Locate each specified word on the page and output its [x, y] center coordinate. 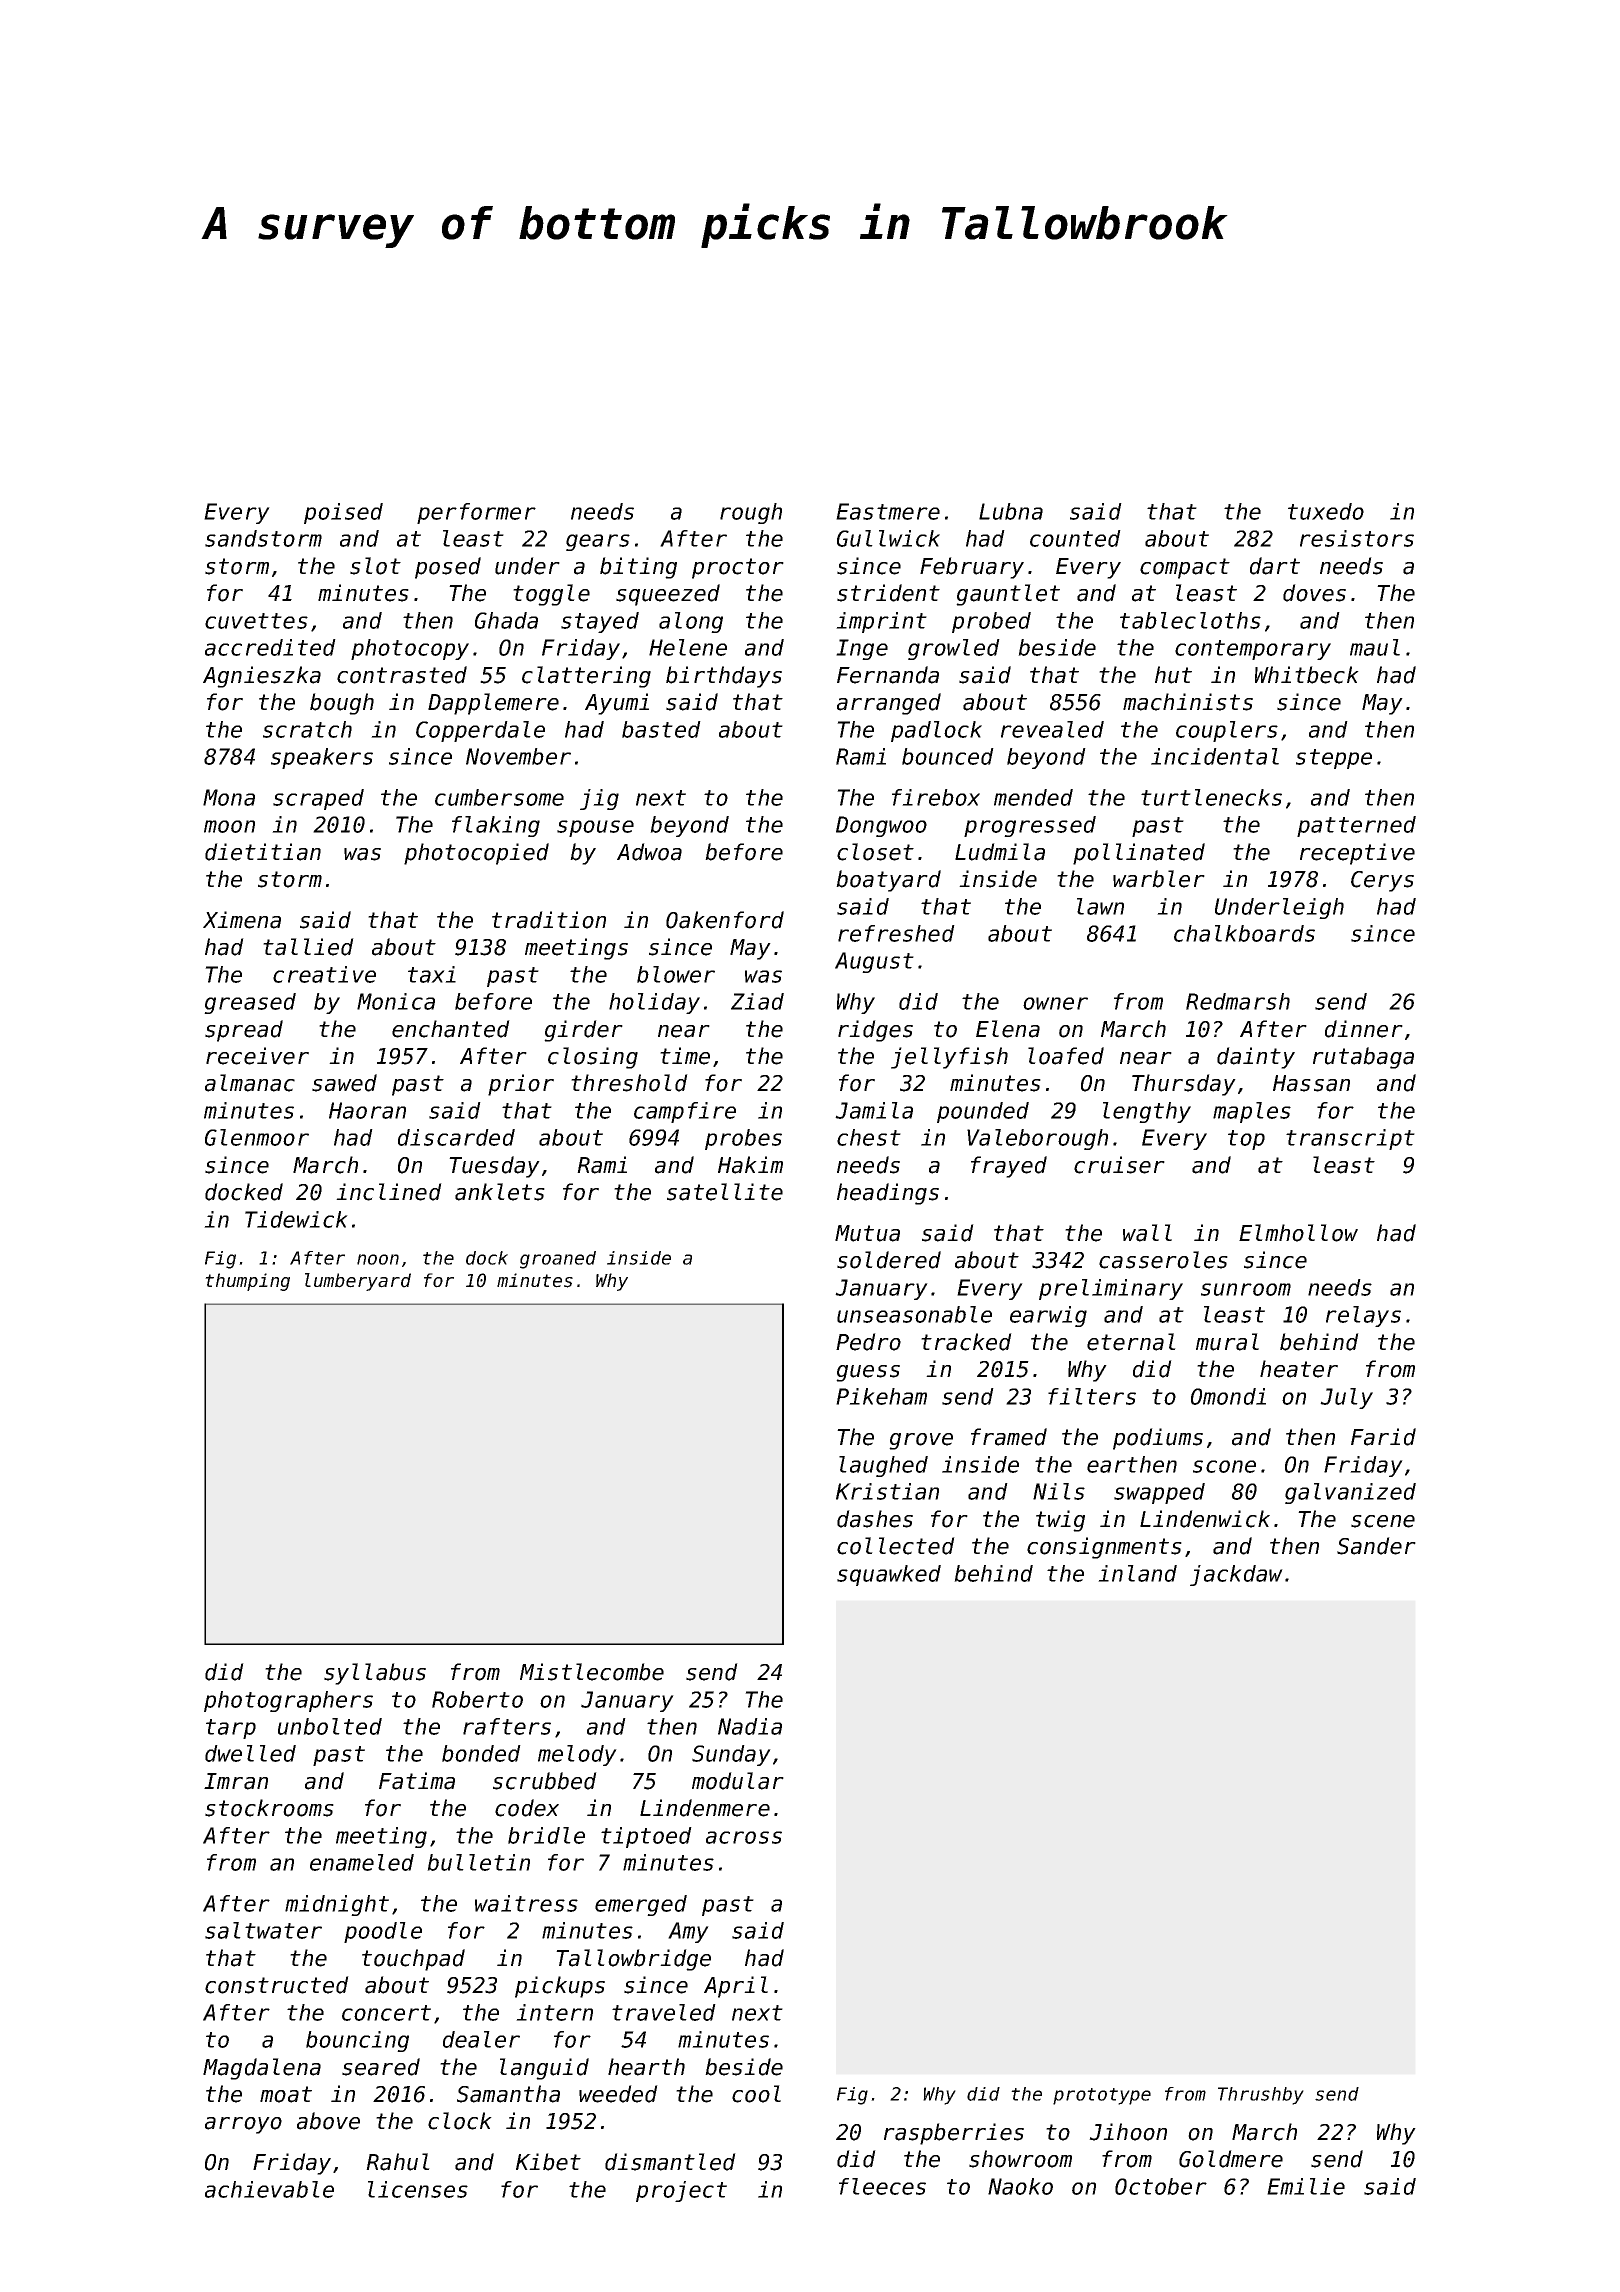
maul [1375, 647]
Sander [1376, 1546]
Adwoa [649, 852]
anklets [500, 1192]
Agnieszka [262, 677]
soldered [889, 1260]
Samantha [508, 2094]
